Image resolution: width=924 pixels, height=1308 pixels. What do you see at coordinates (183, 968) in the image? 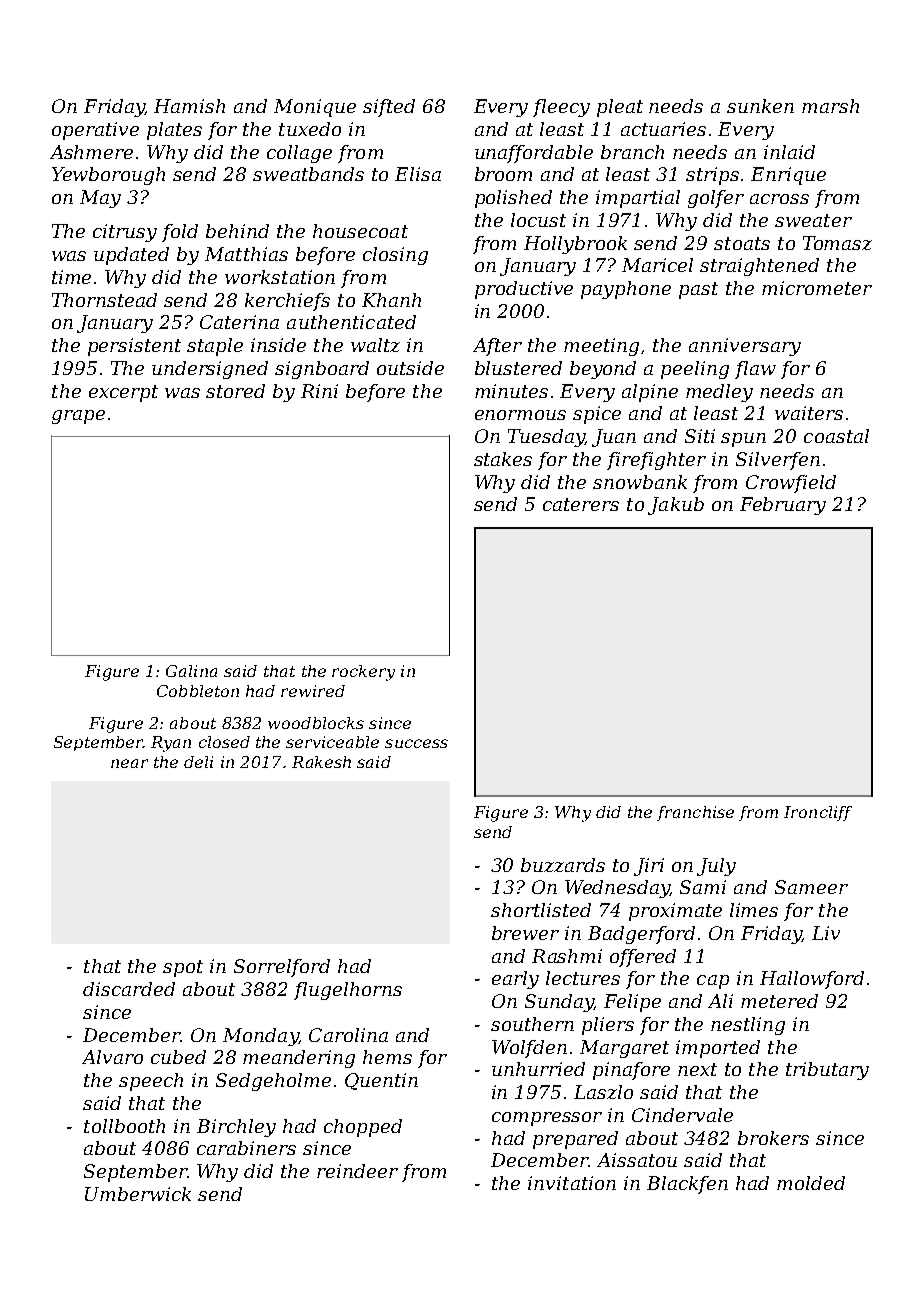
I see `spot` at bounding box center [183, 968].
